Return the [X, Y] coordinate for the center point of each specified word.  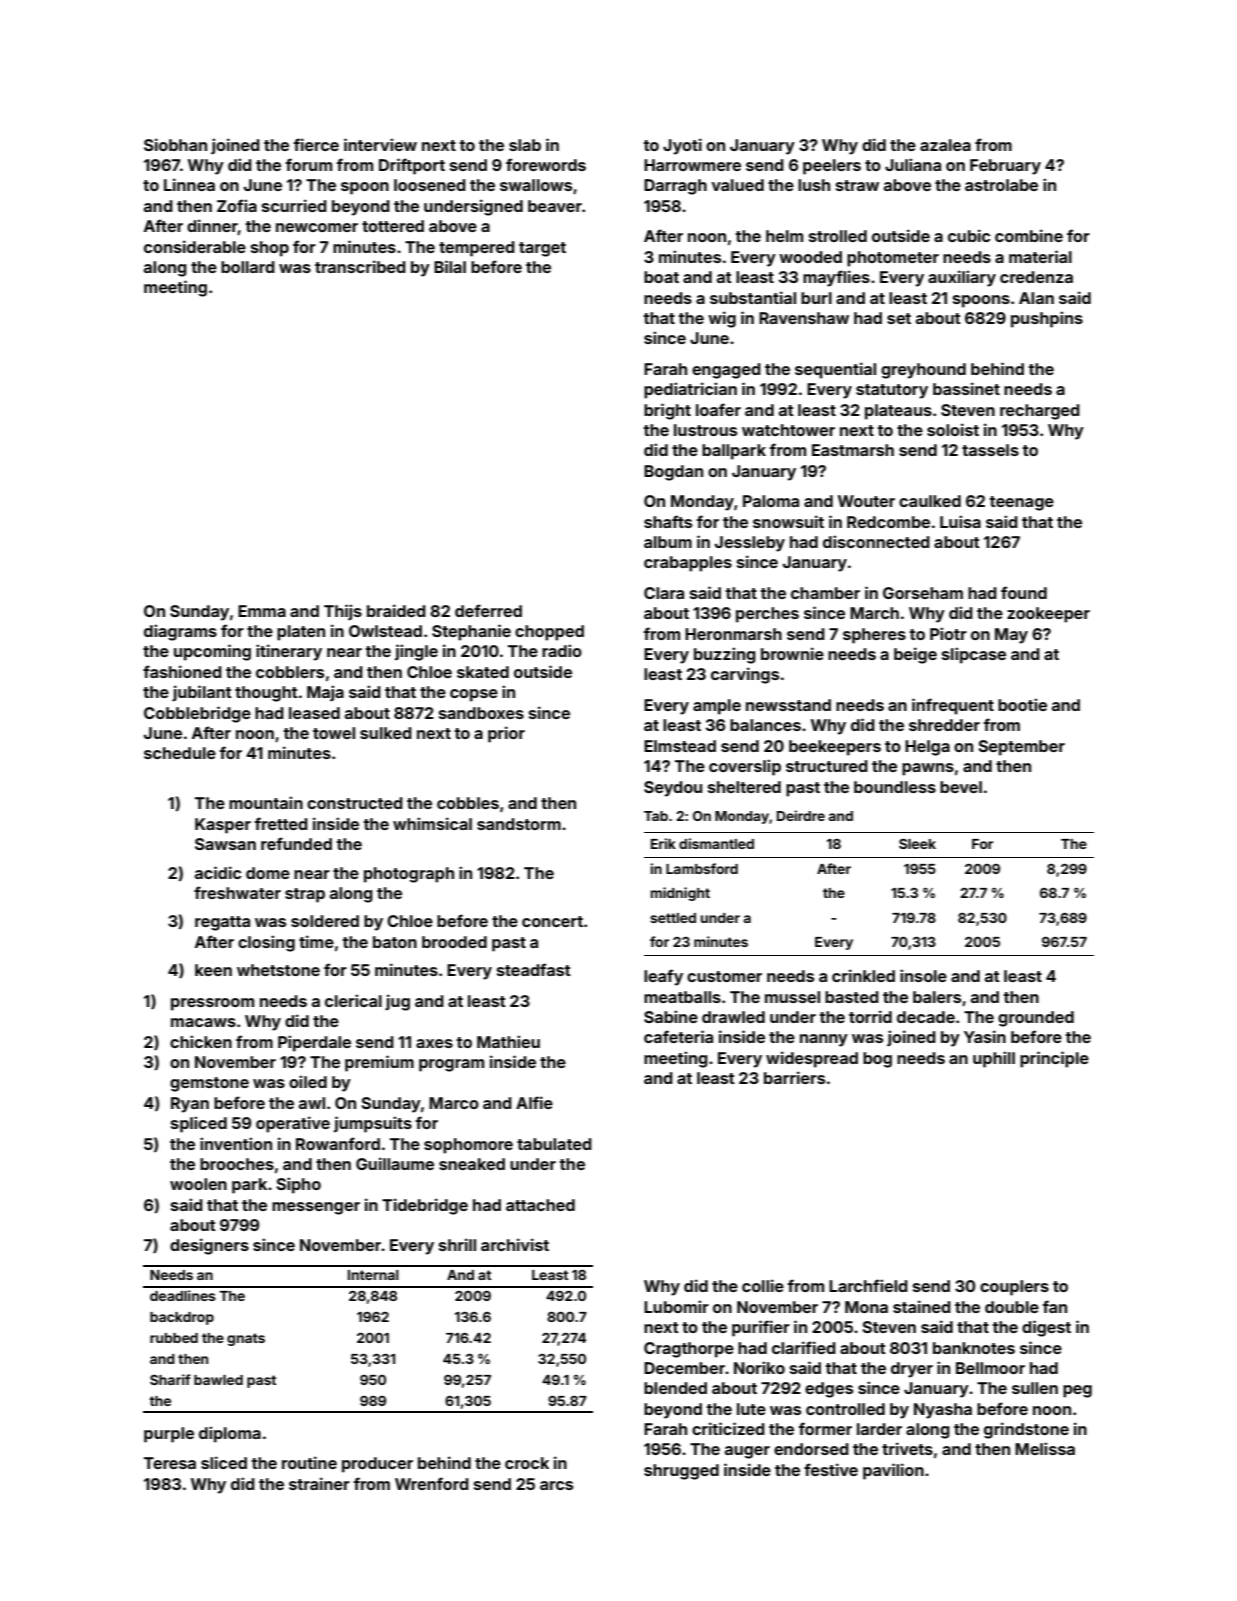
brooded [454, 942]
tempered [477, 249]
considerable [195, 246]
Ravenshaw [804, 318]
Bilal [450, 266]
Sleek [917, 844]
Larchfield [868, 1285]
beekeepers [835, 748]
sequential [835, 370]
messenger [316, 1208]
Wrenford [432, 1483]
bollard [248, 267]
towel [334, 733]
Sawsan [225, 844]
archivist [515, 1244]
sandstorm [519, 824]
